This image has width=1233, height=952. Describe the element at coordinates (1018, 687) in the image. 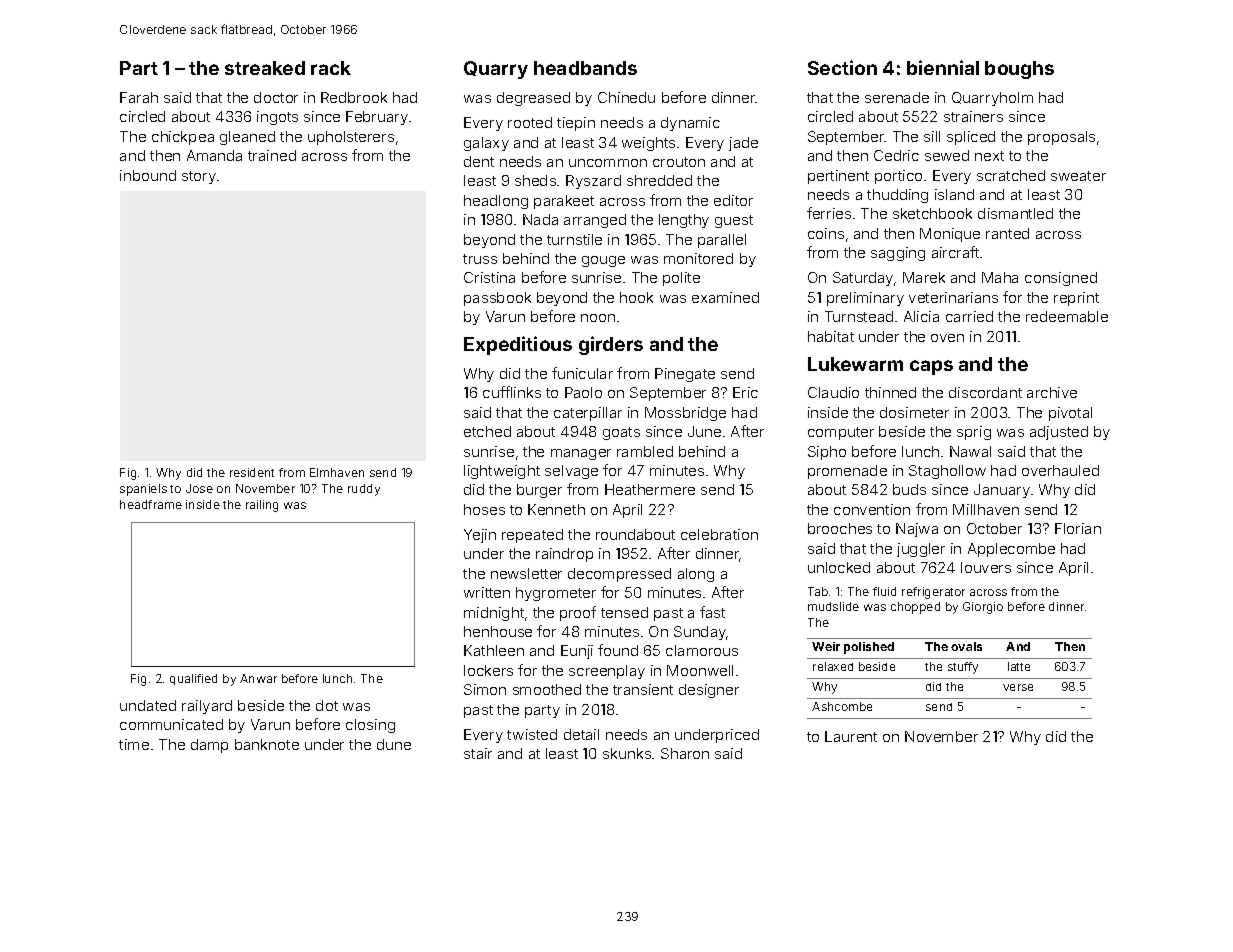

I see `verse` at that location.
